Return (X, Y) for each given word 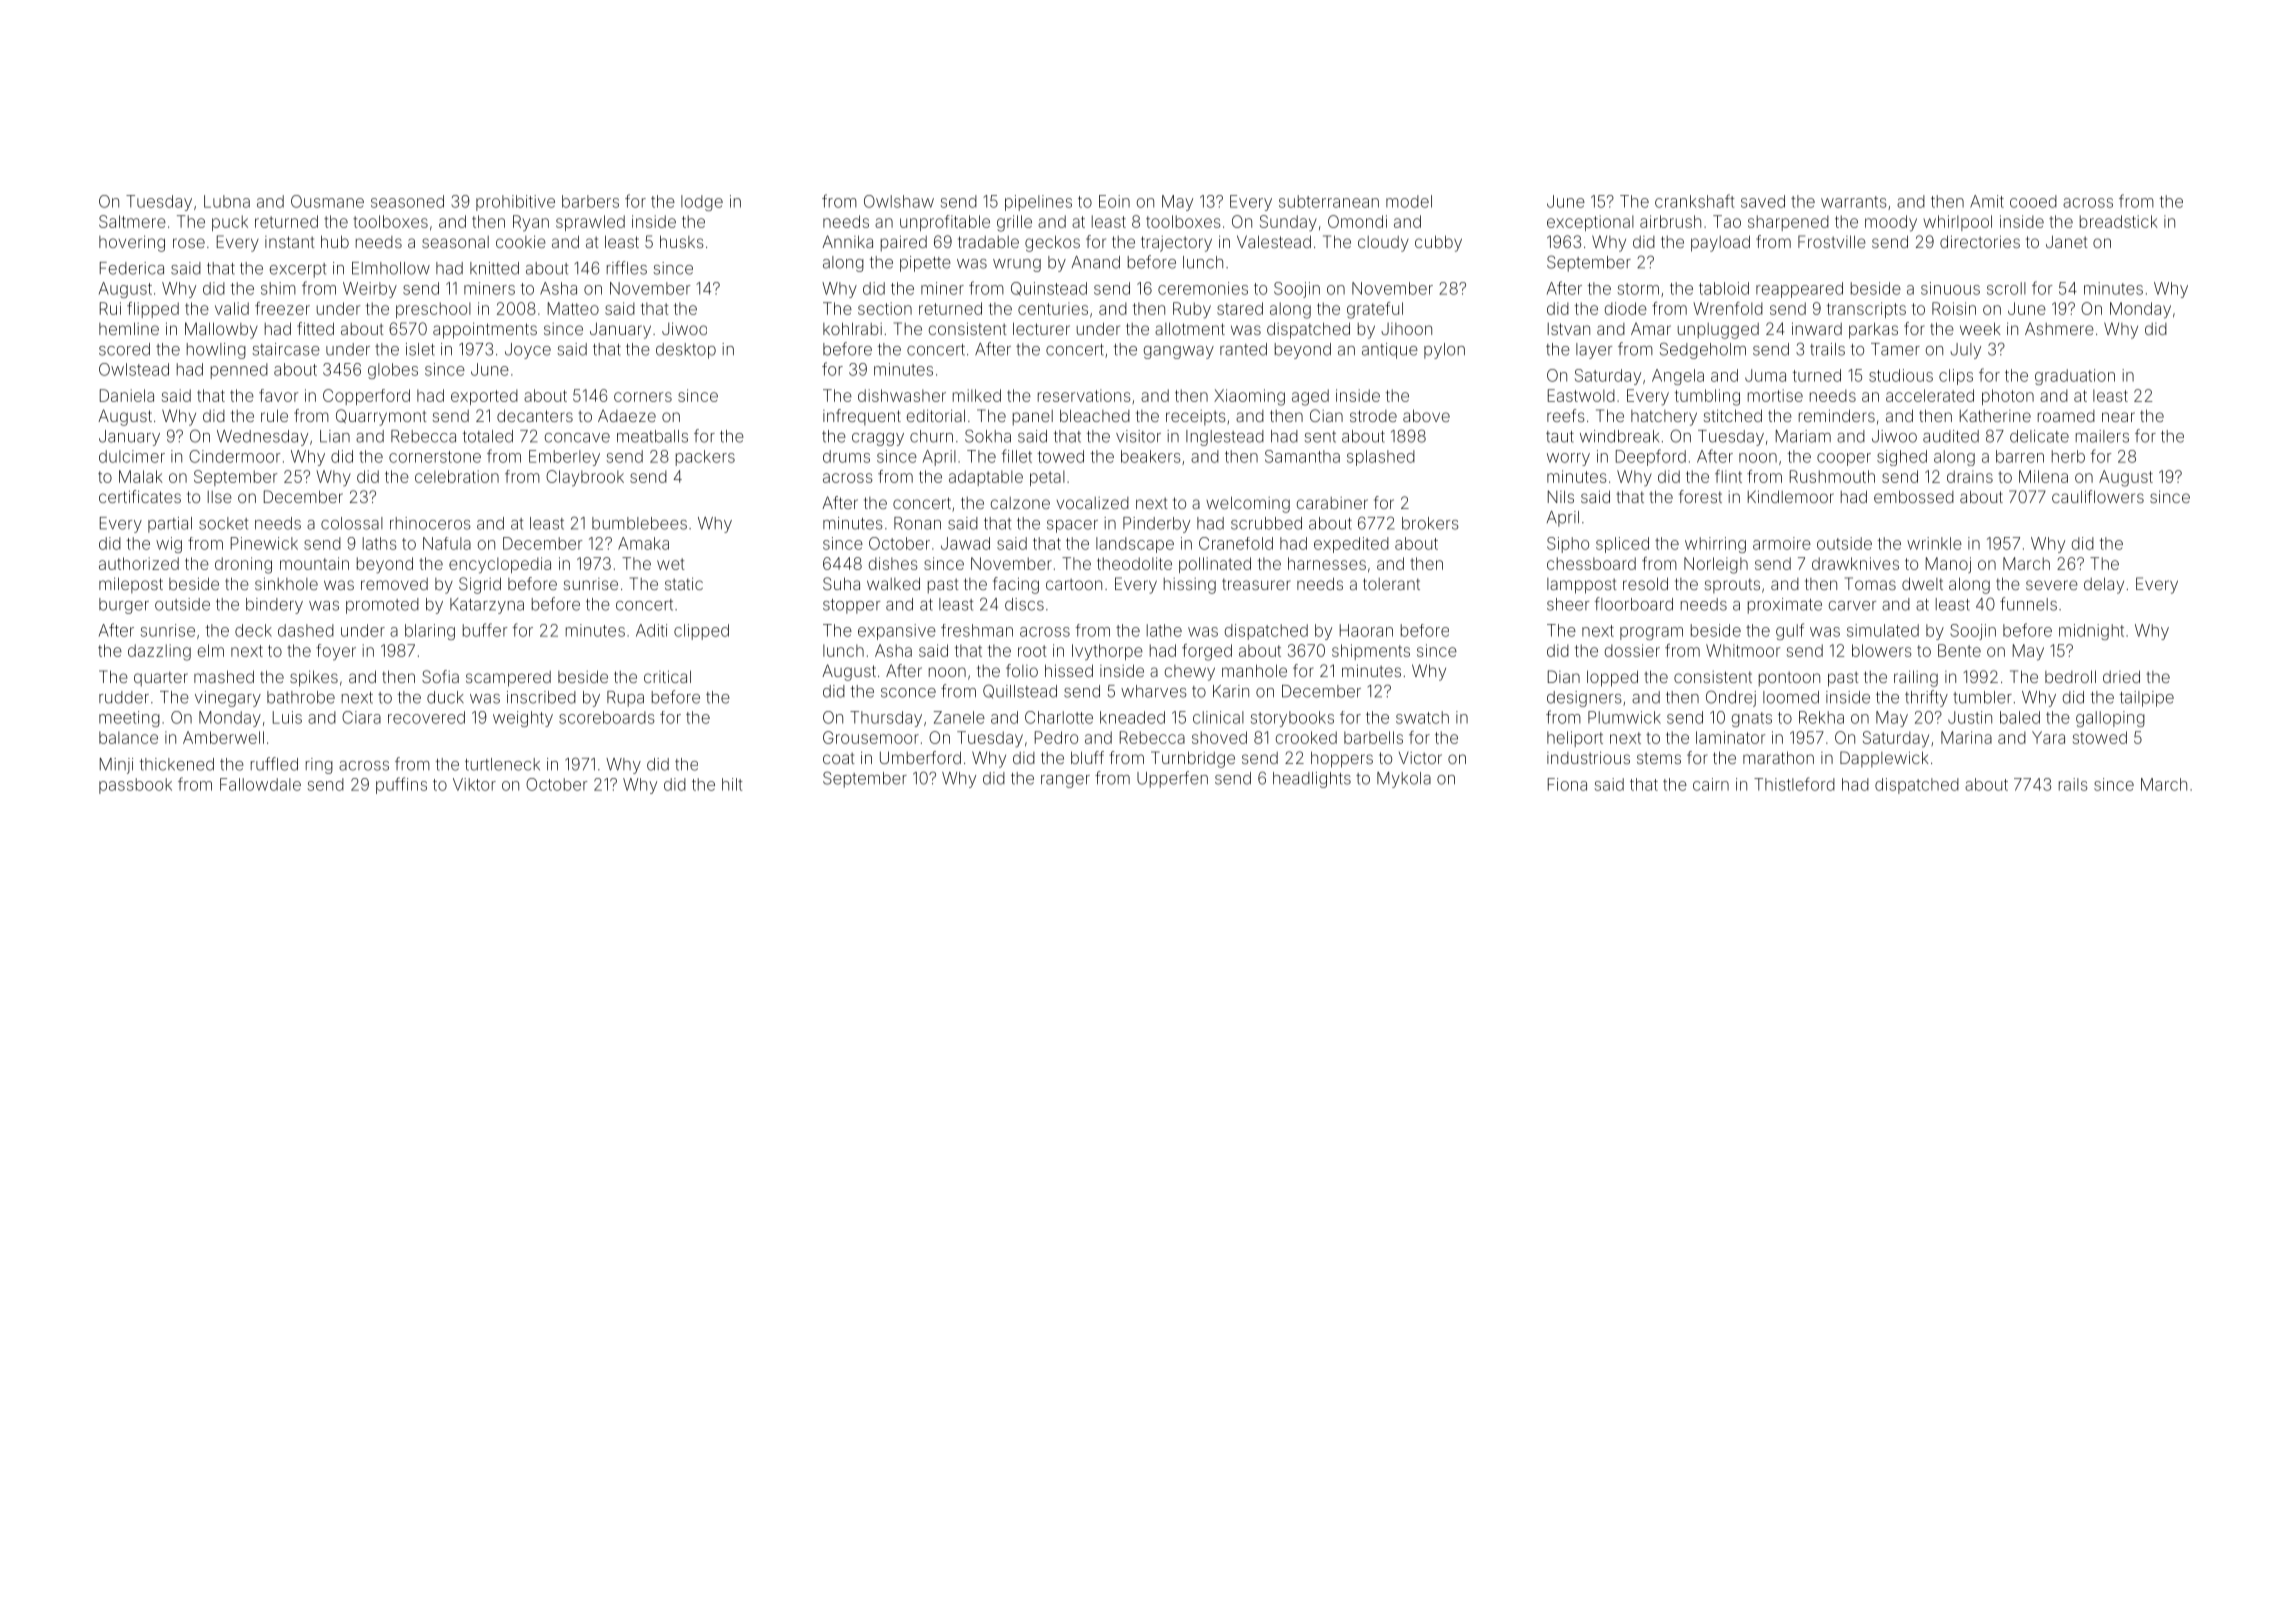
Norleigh (1716, 565)
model (1409, 201)
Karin (1231, 691)
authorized (139, 563)
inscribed (541, 697)
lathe (1164, 630)
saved (1763, 201)
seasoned (407, 201)
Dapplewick (1884, 759)
